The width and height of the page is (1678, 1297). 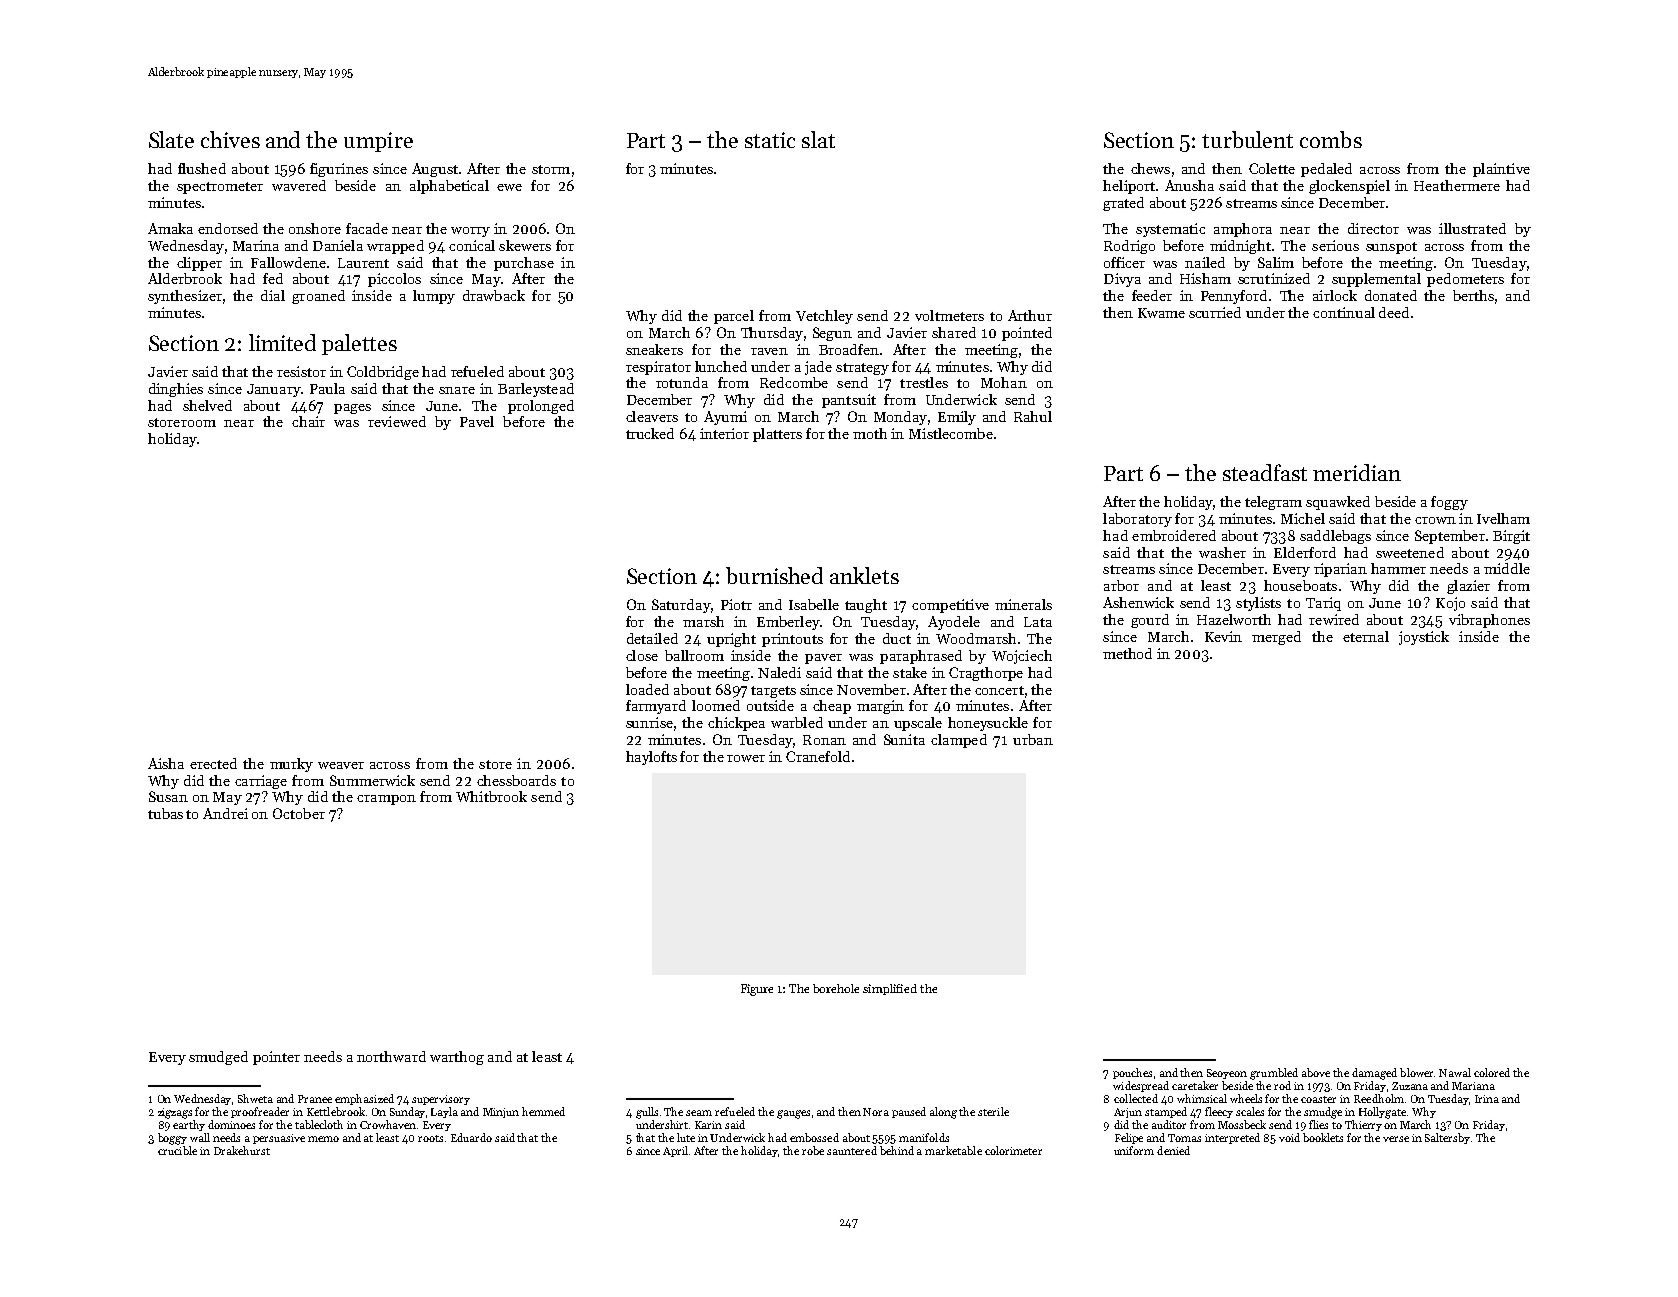 What do you see at coordinates (177, 1150) in the page?
I see `crucible` at bounding box center [177, 1150].
